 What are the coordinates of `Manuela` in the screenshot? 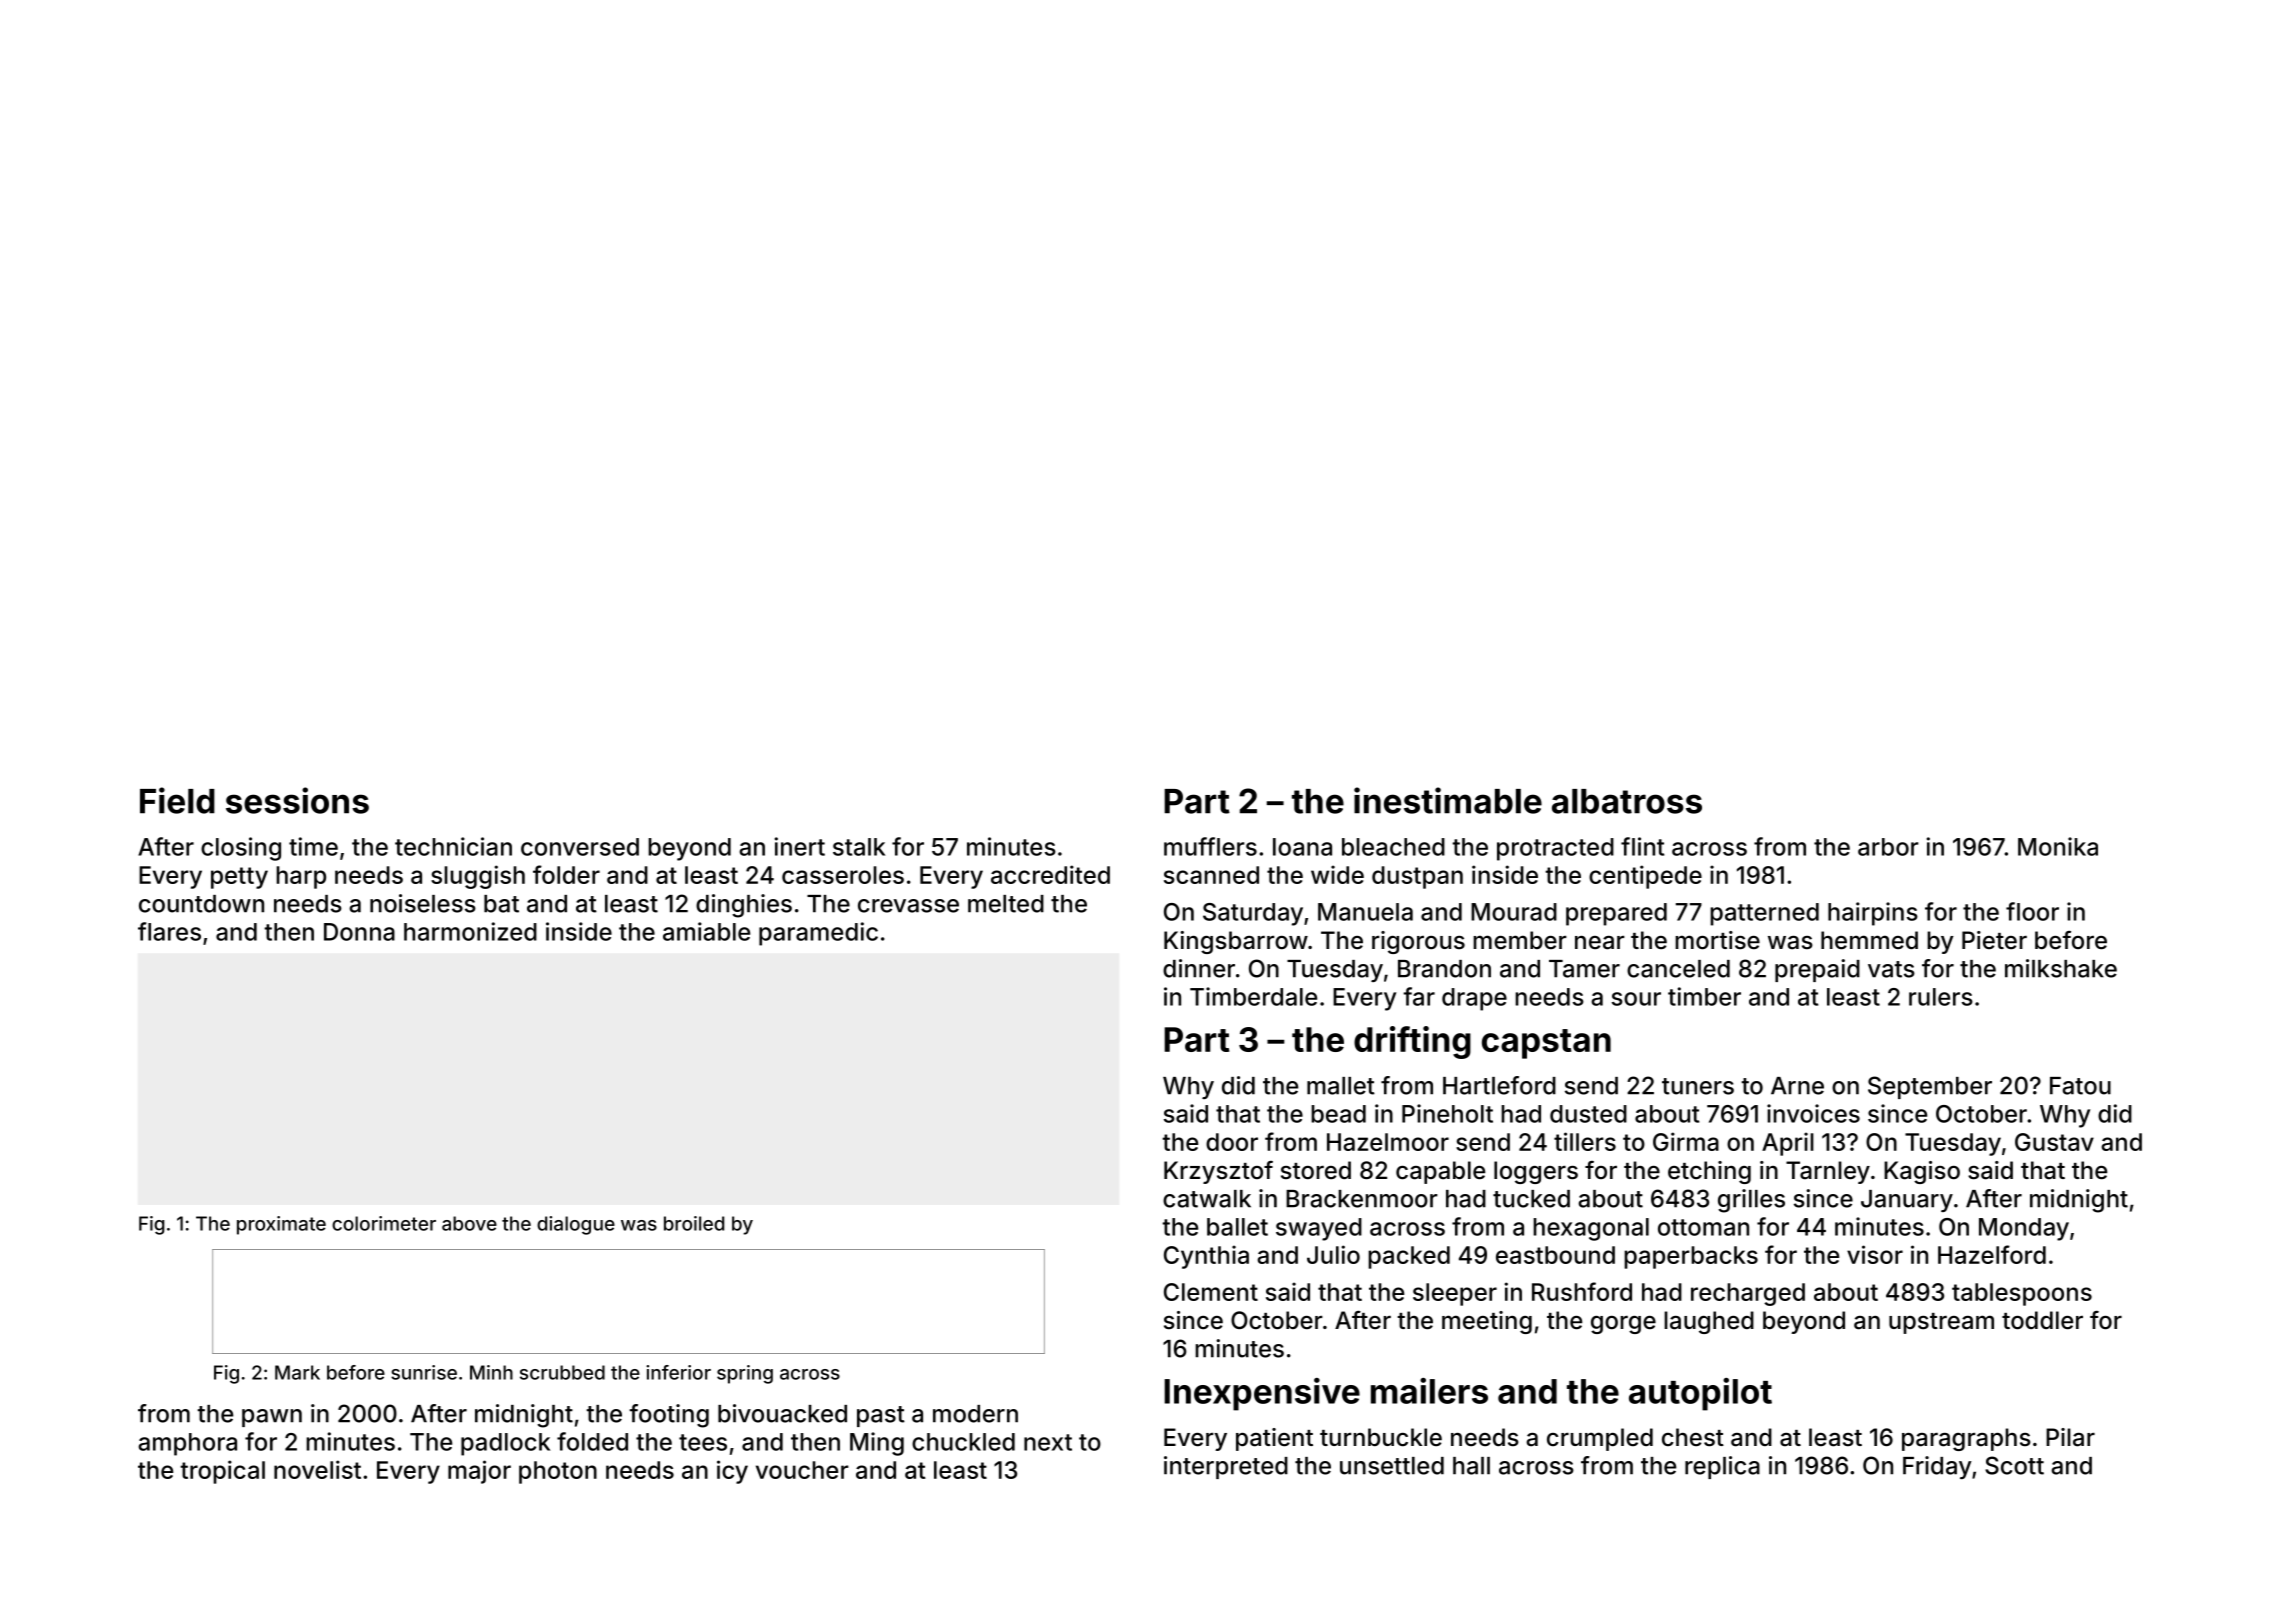 It's located at (1365, 912).
